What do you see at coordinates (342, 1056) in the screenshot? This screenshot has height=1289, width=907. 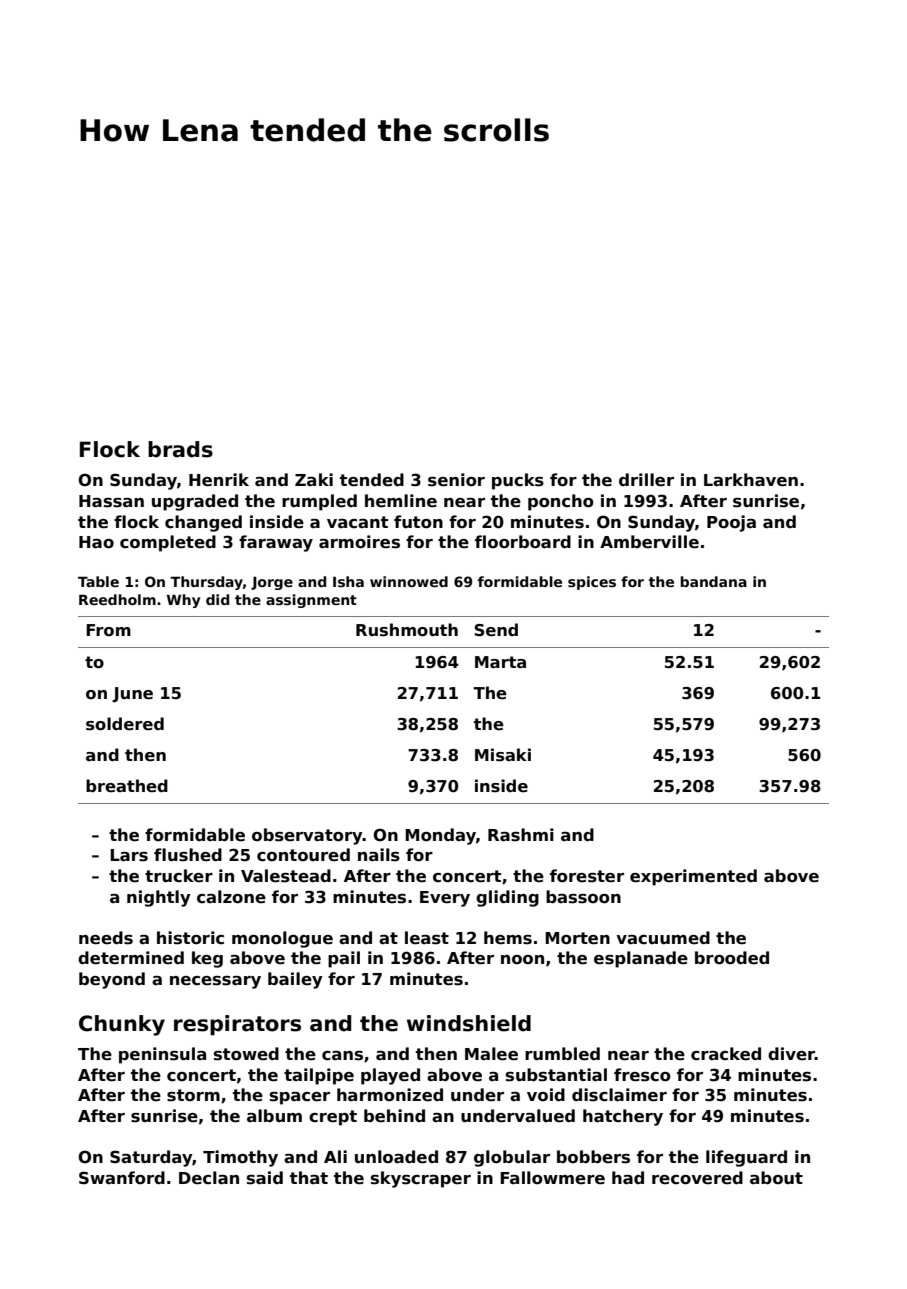 I see `cans` at bounding box center [342, 1056].
